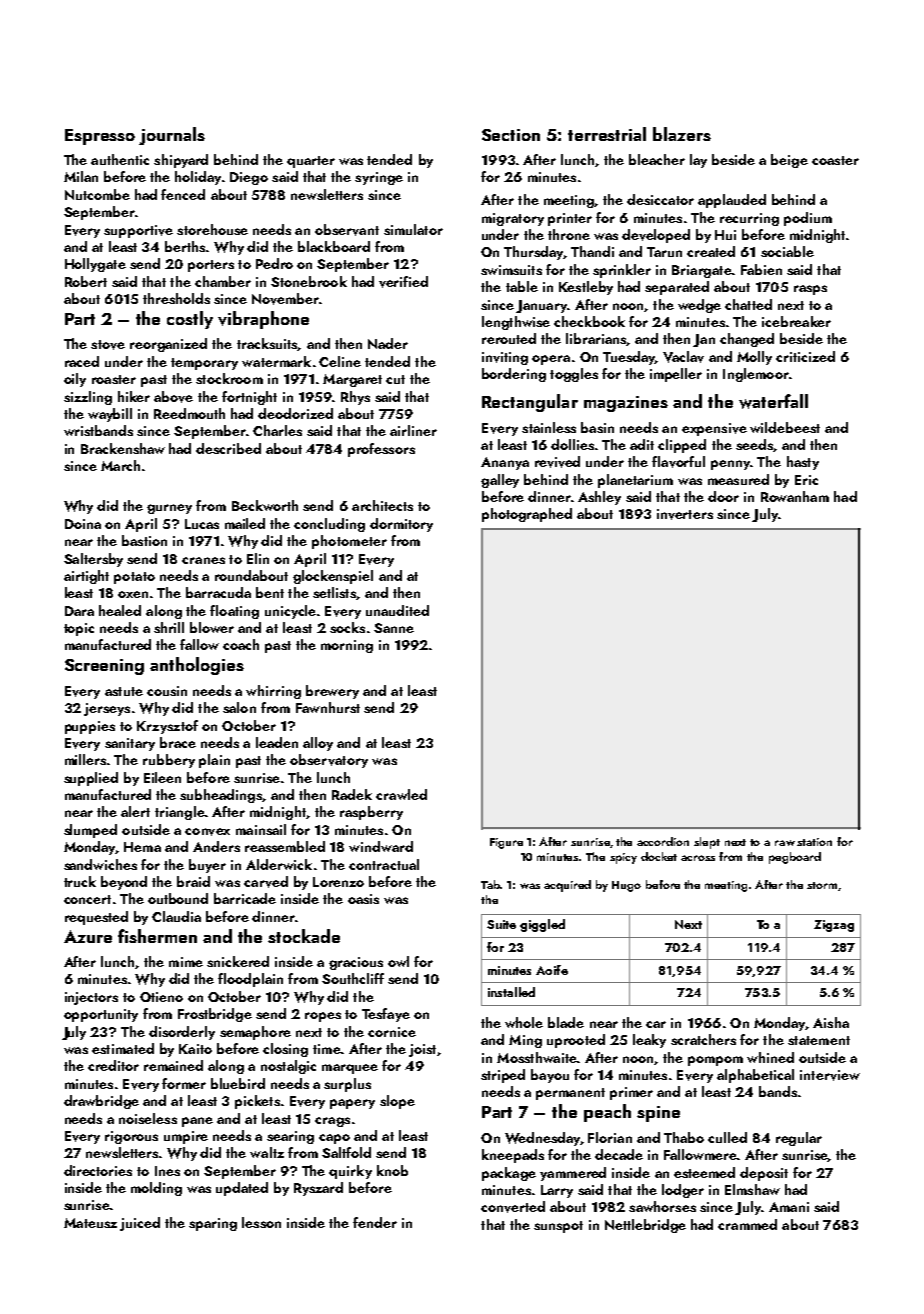  Describe the element at coordinates (304, 936) in the screenshot. I see `stockade` at that location.
